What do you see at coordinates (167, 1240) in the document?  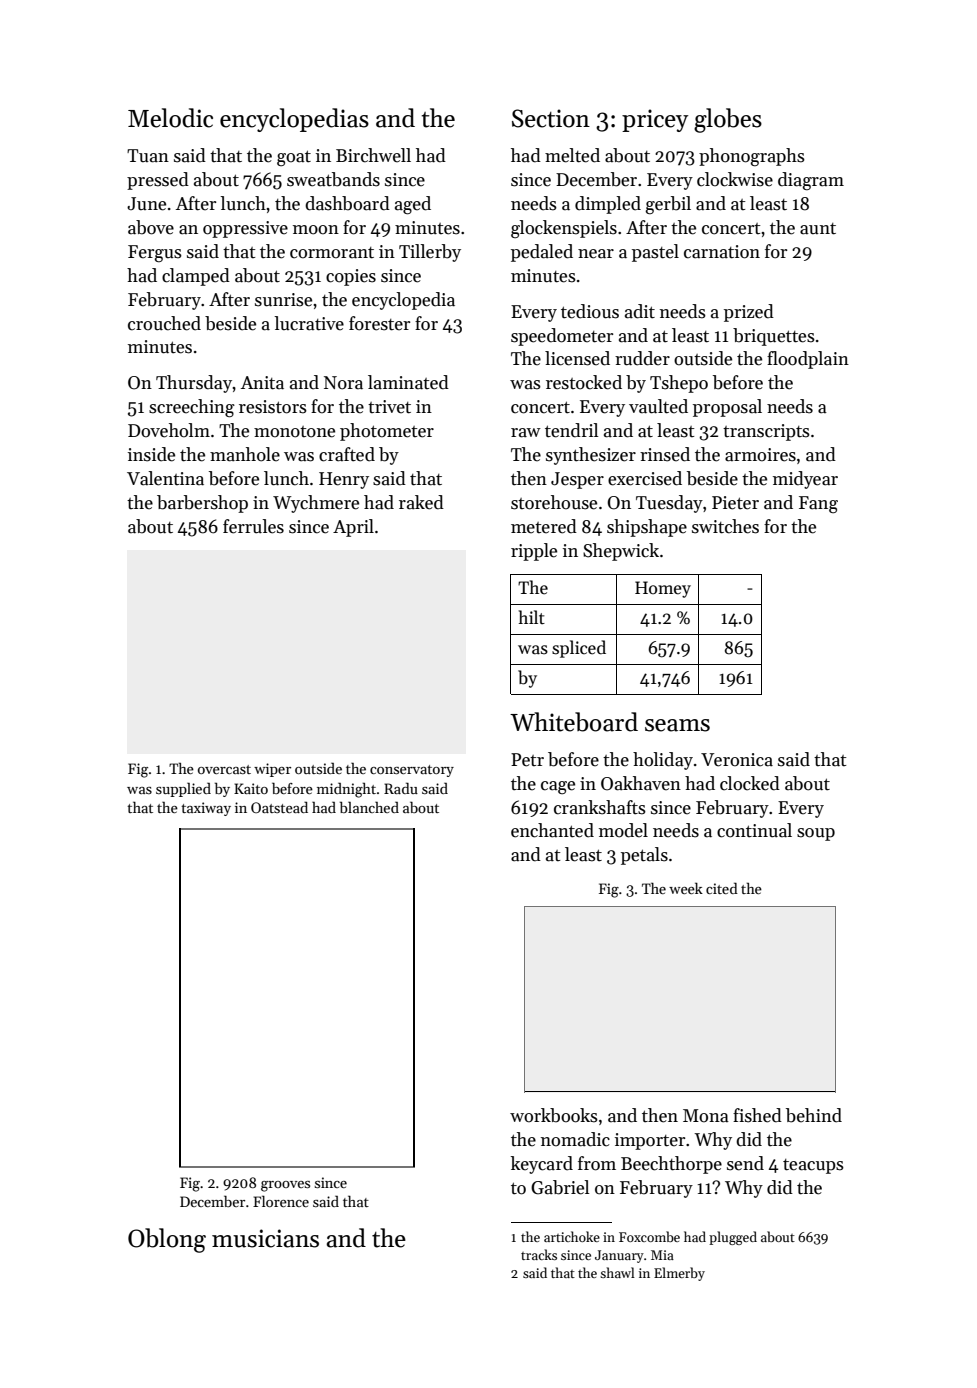 I see `Oblong` at bounding box center [167, 1240].
